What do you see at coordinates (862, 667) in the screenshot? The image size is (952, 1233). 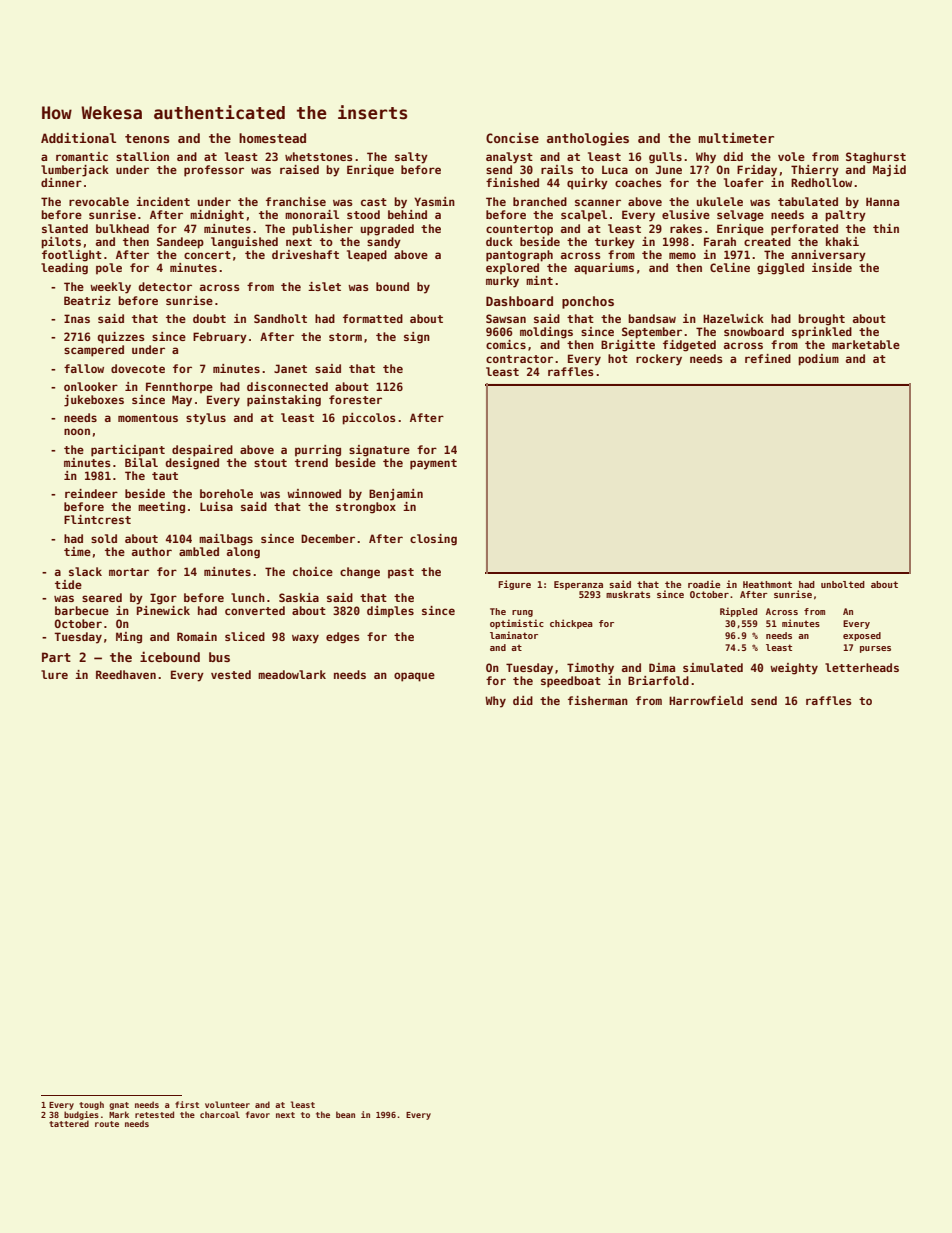 I see `letterheads` at bounding box center [862, 667].
